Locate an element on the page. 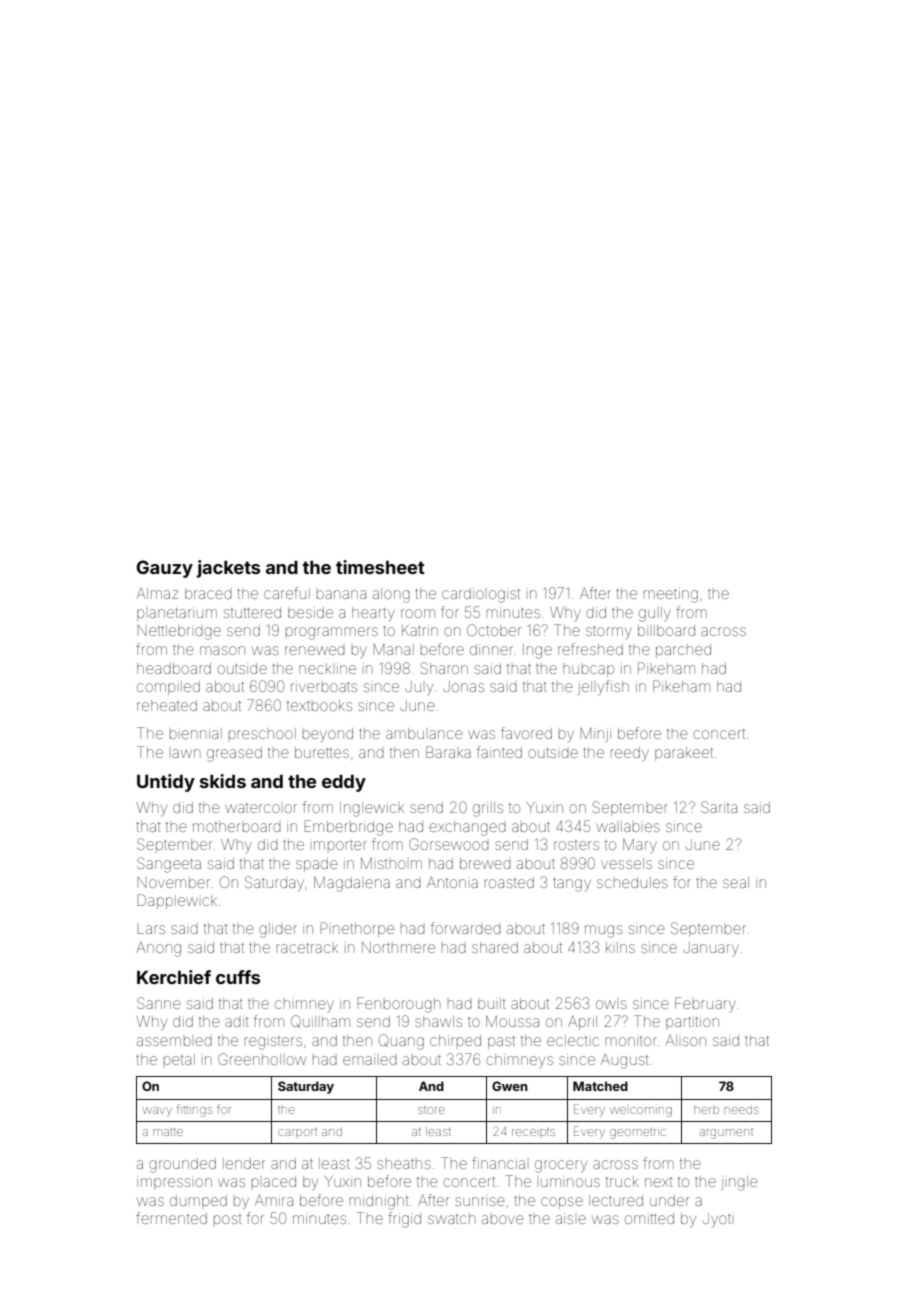  lender is located at coordinates (244, 1163).
